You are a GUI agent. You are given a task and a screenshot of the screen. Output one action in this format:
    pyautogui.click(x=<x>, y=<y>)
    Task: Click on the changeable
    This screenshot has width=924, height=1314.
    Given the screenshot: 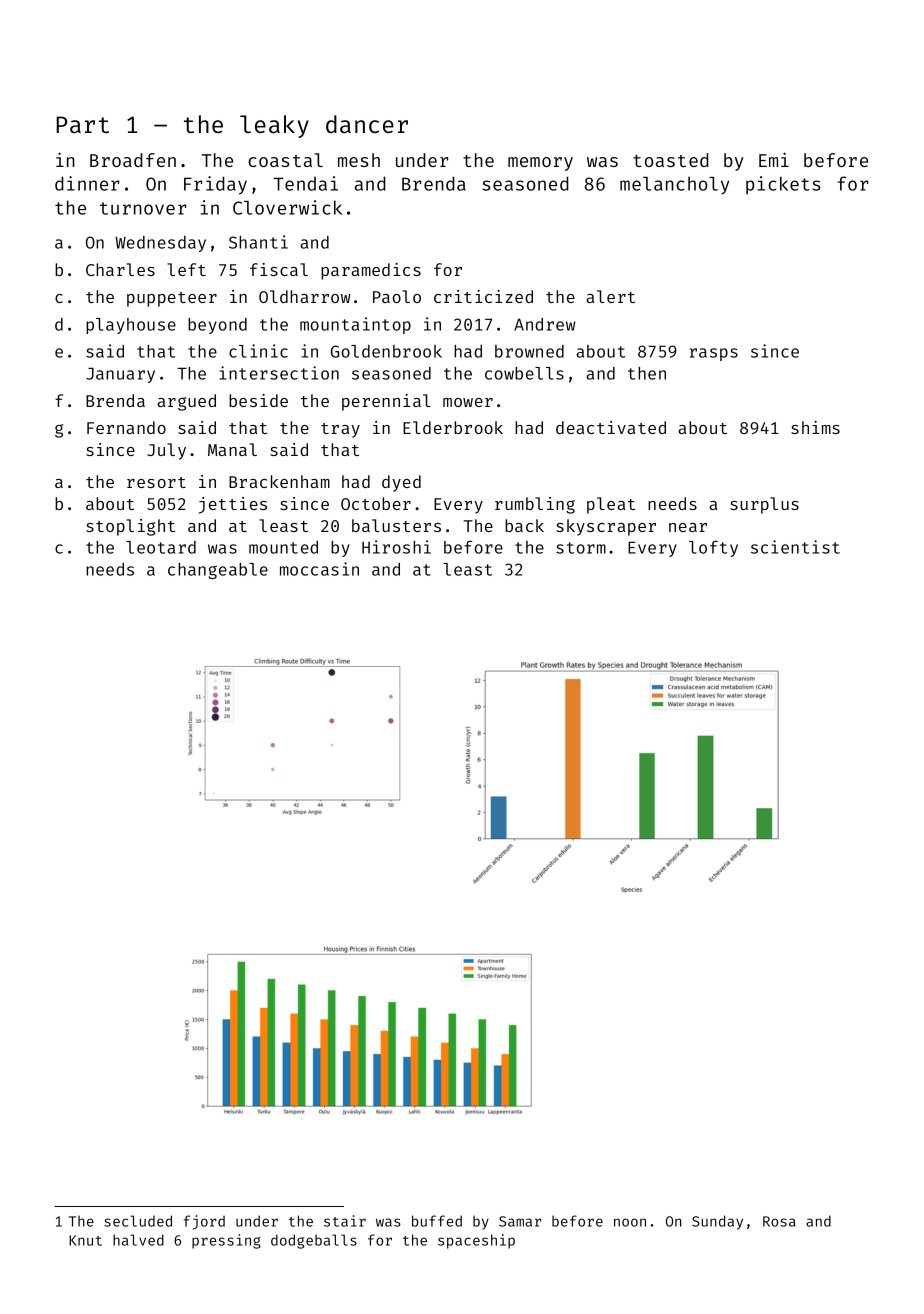 What is the action you would take?
    pyautogui.click(x=218, y=571)
